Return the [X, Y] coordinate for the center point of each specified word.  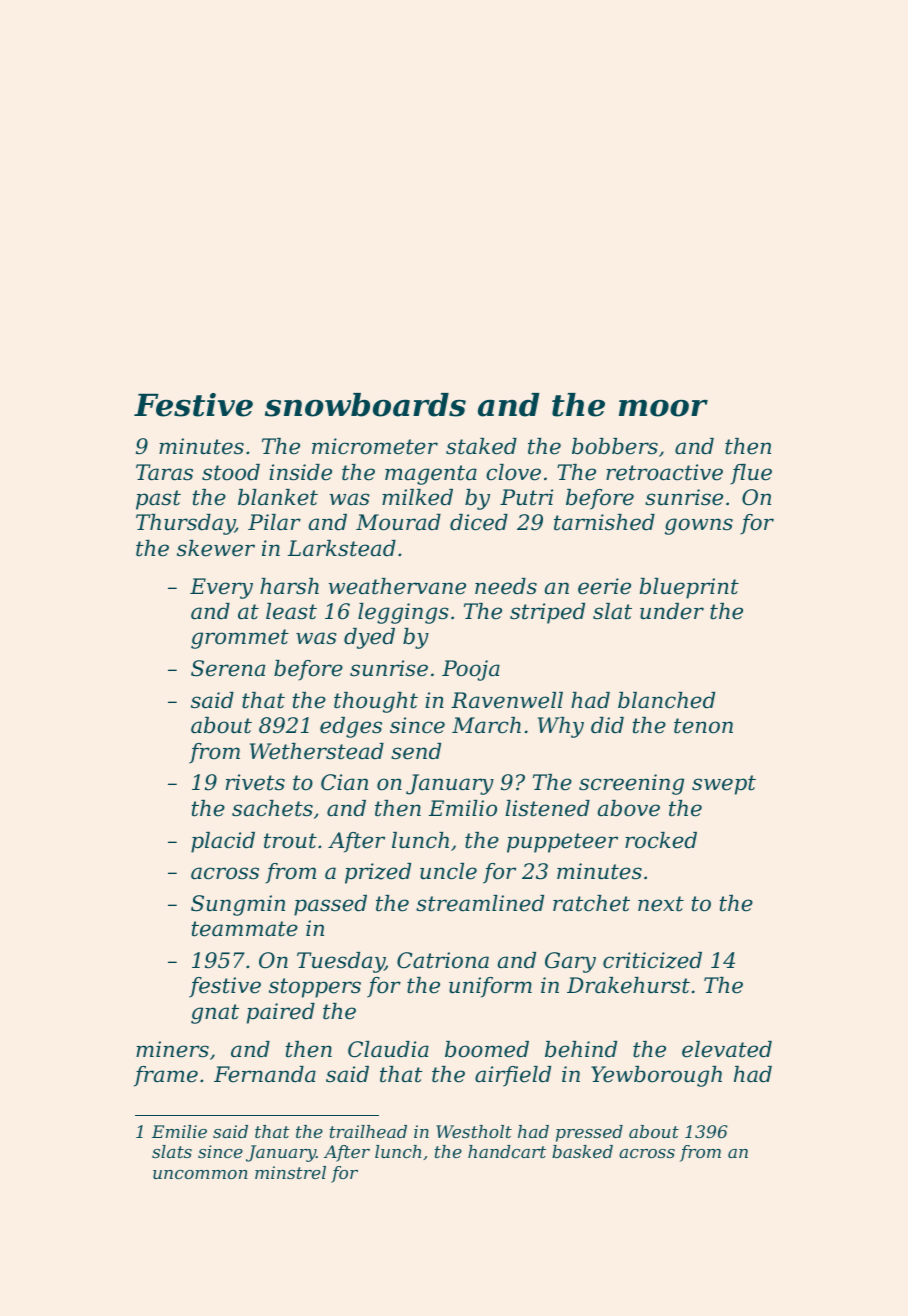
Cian [344, 782]
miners [172, 1049]
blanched [666, 700]
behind [581, 1049]
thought [376, 702]
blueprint [689, 588]
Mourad [398, 522]
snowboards [365, 405]
